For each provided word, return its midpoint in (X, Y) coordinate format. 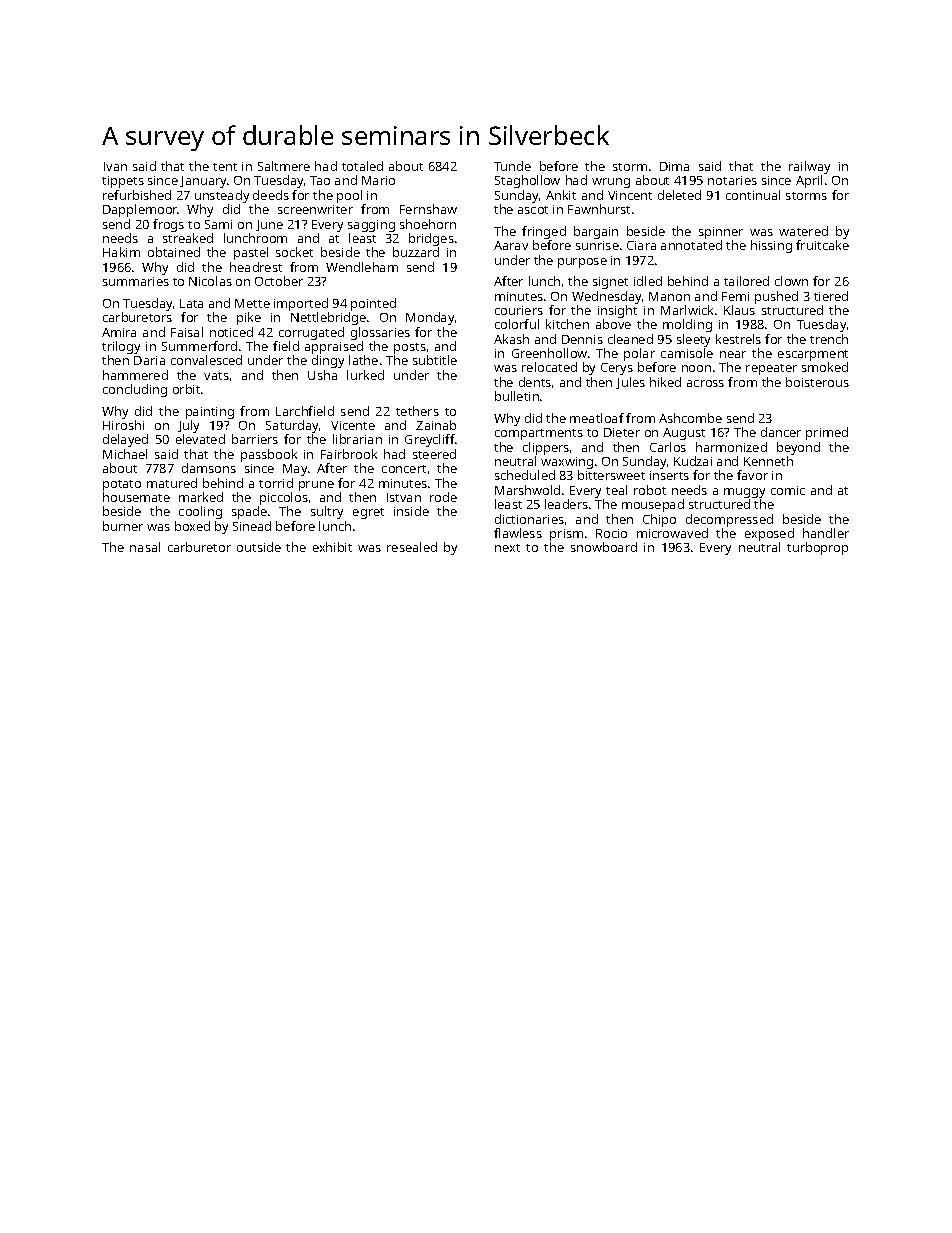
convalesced (206, 360)
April (809, 181)
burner (123, 526)
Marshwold (527, 490)
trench (829, 339)
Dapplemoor (140, 210)
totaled (362, 166)
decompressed (729, 520)
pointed (373, 304)
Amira (119, 332)
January (203, 182)
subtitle (435, 360)
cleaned (630, 339)
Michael (125, 454)
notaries (732, 180)
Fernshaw (428, 209)
